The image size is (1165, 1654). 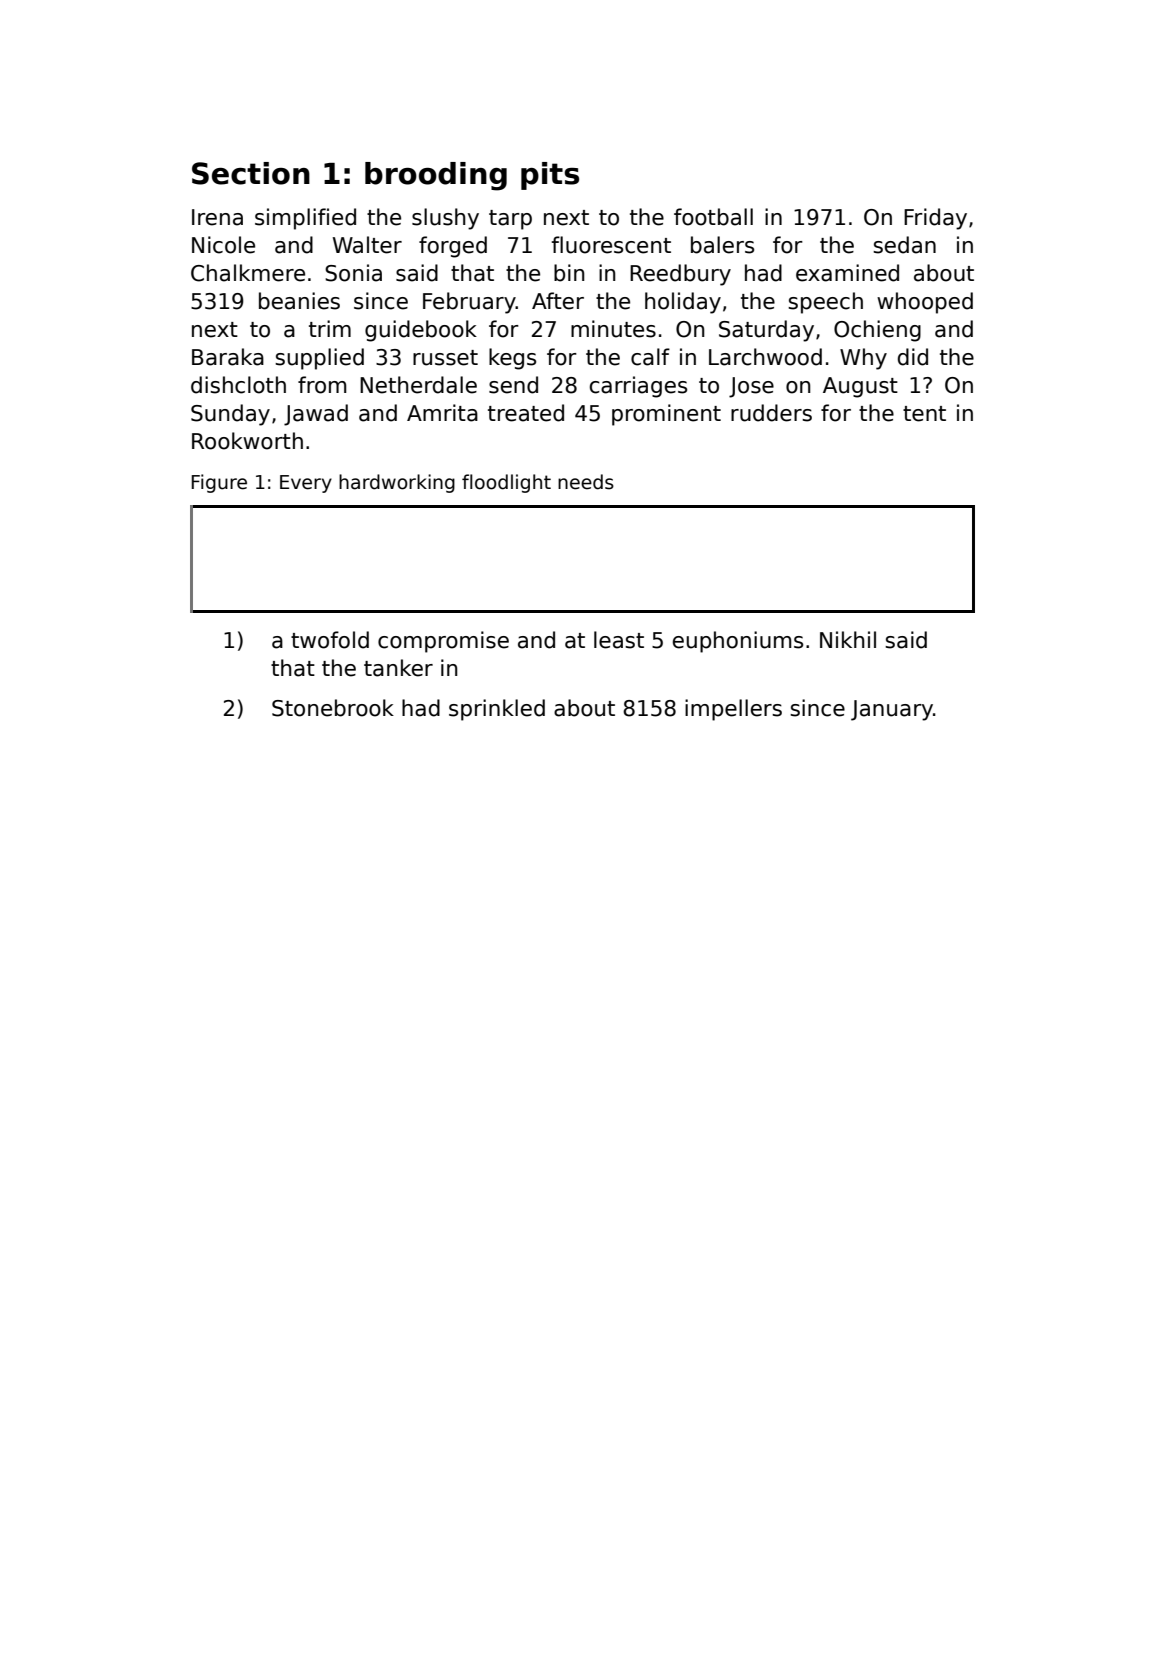 I want to click on rudders, so click(x=771, y=413).
